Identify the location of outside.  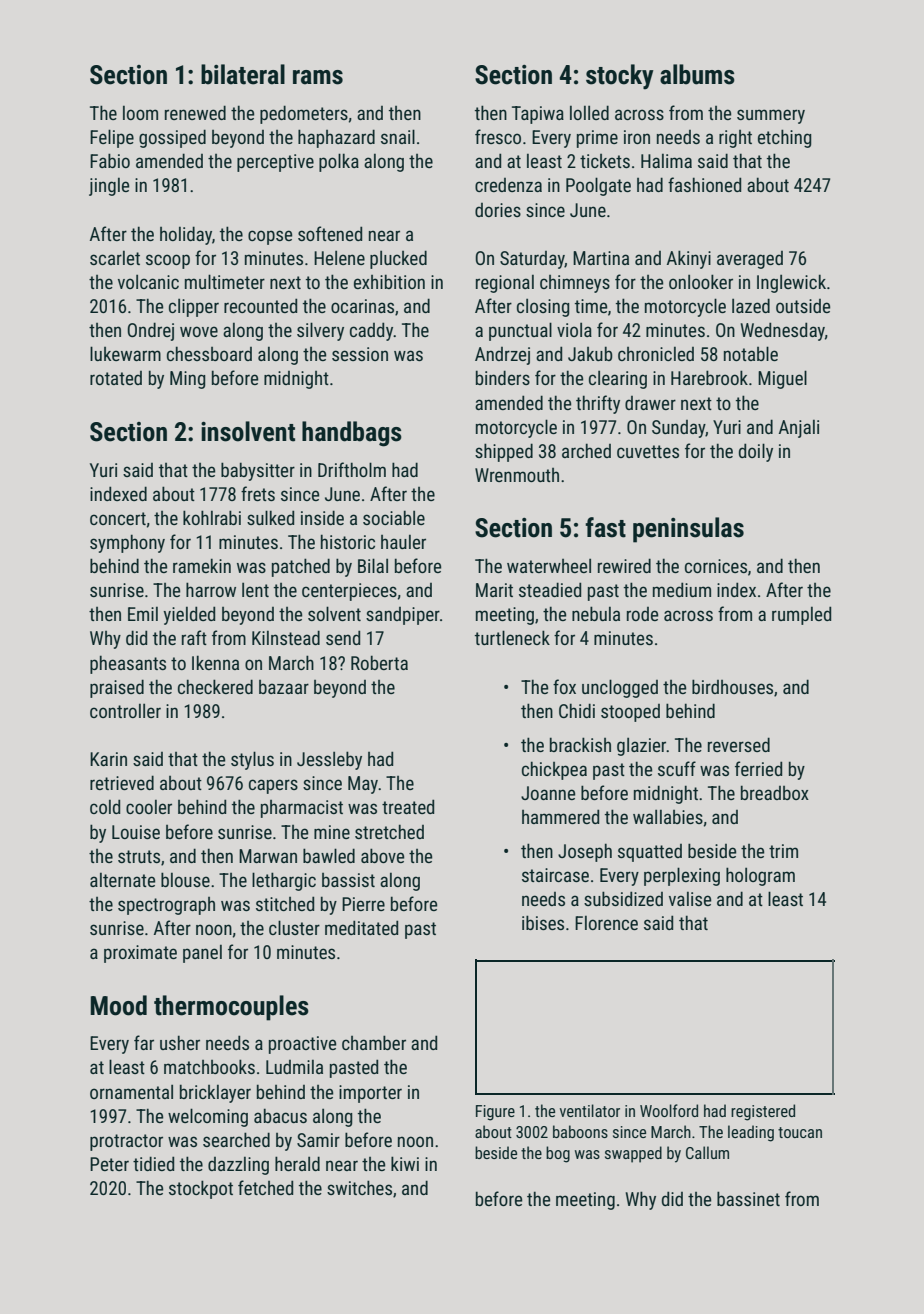
(803, 306).
